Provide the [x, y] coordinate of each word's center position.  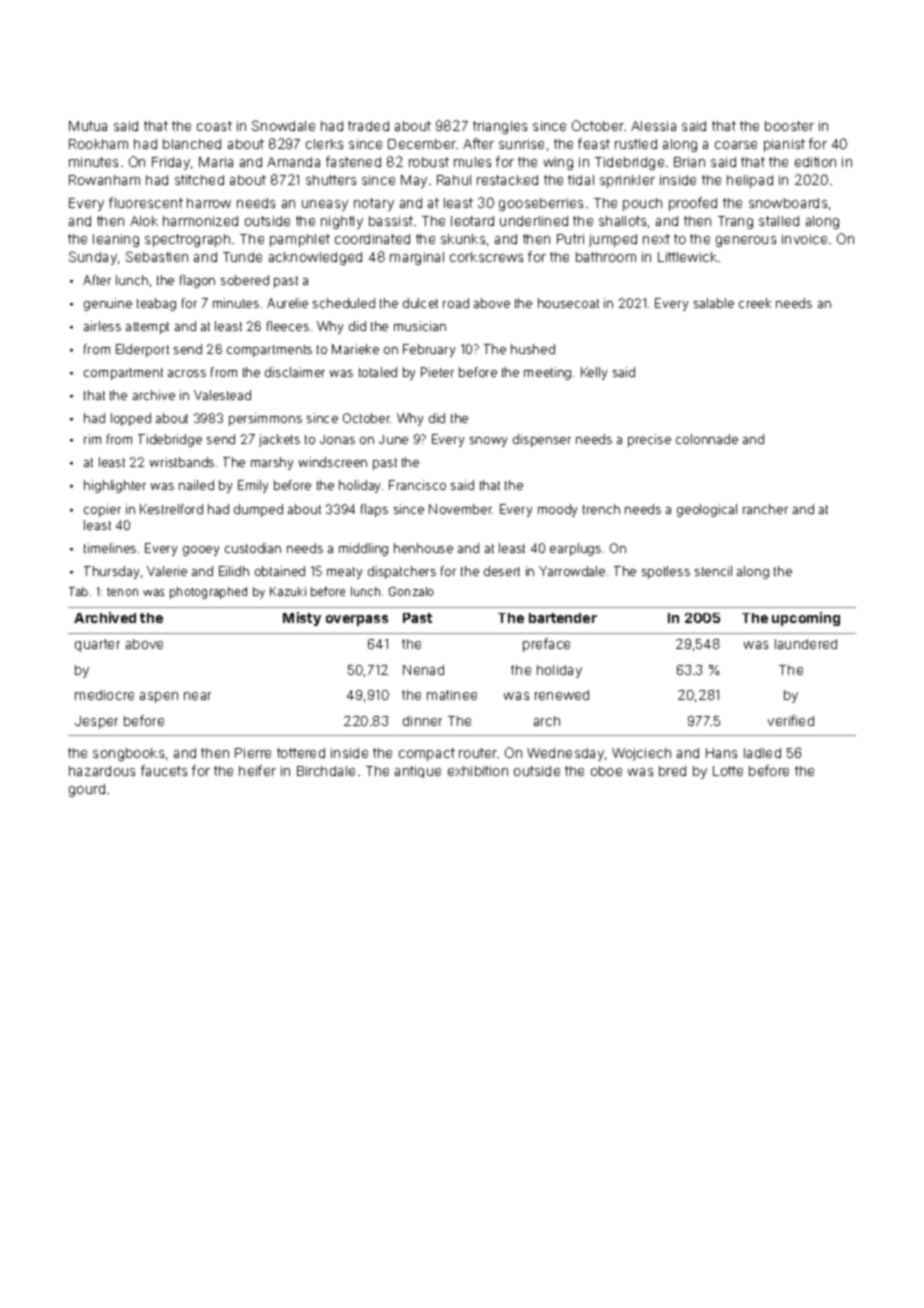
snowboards [788, 203]
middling [363, 549]
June [393, 439]
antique [418, 772]
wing [558, 163]
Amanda [293, 162]
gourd [87, 790]
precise [649, 440]
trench [601, 509]
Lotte [728, 771]
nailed [196, 485]
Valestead [222, 395]
